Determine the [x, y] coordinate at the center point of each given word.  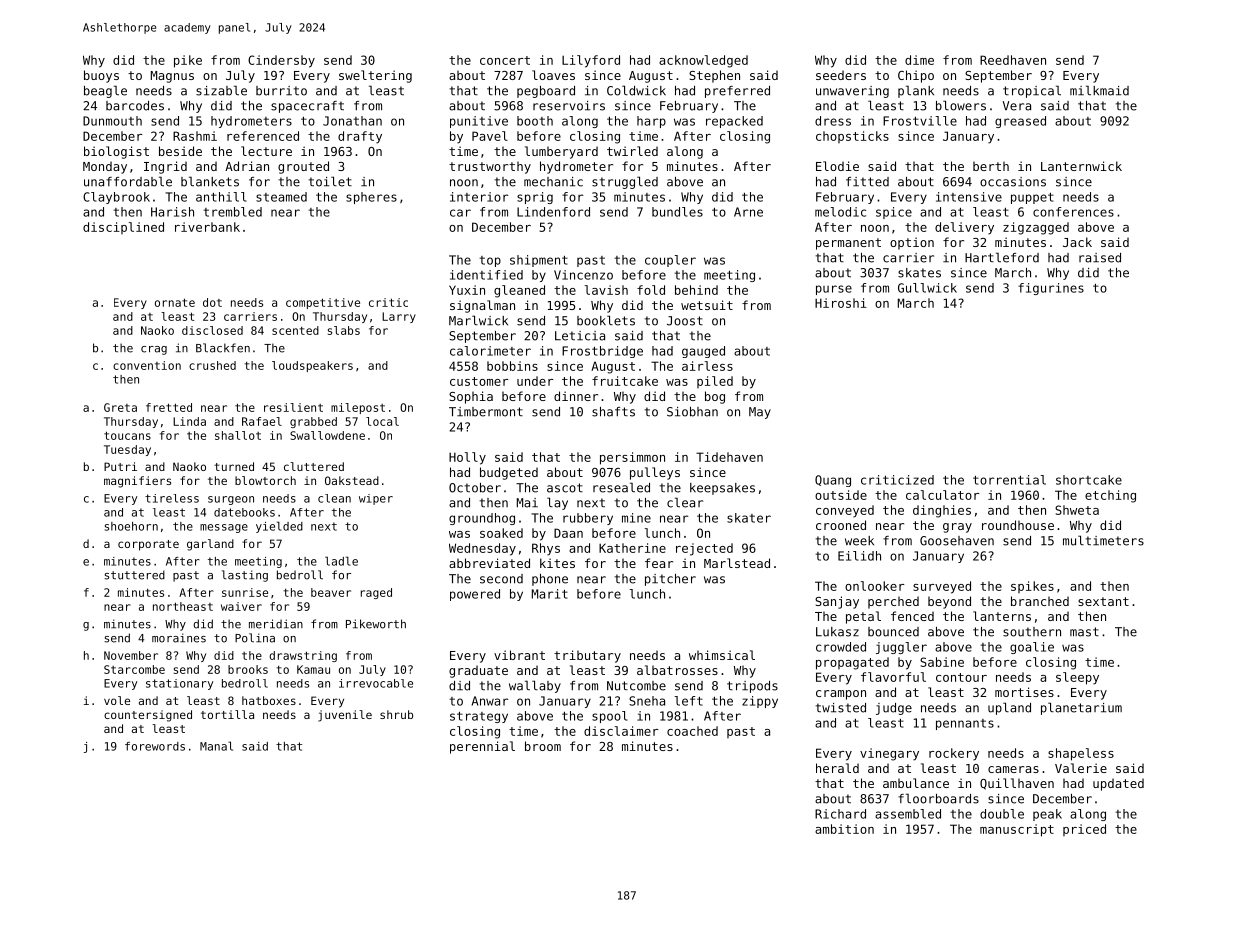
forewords [155, 746]
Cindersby [281, 61]
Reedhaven [1013, 60]
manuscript [1017, 830]
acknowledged [703, 61]
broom [543, 746]
